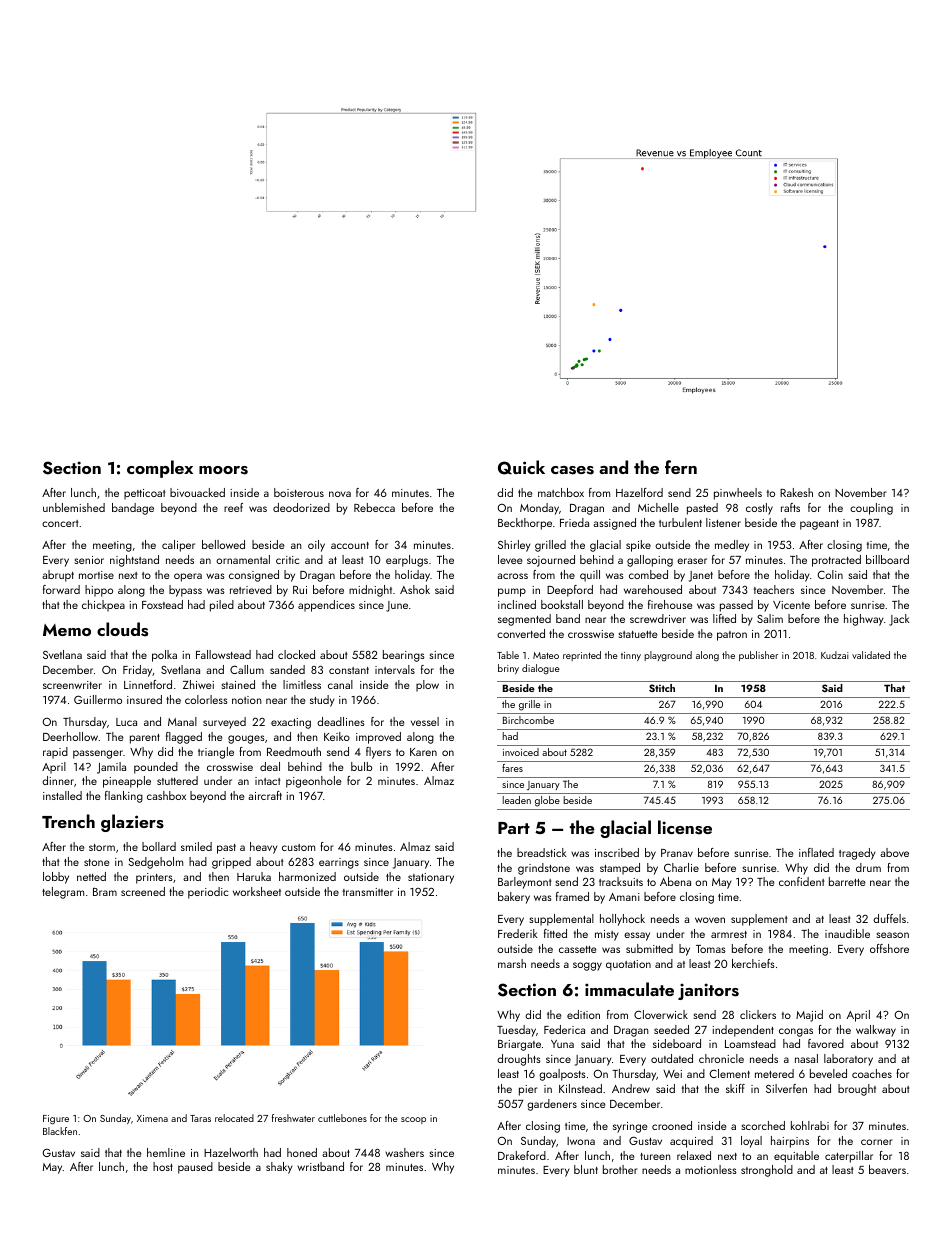  What do you see at coordinates (196, 846) in the screenshot?
I see `smiled` at bounding box center [196, 846].
